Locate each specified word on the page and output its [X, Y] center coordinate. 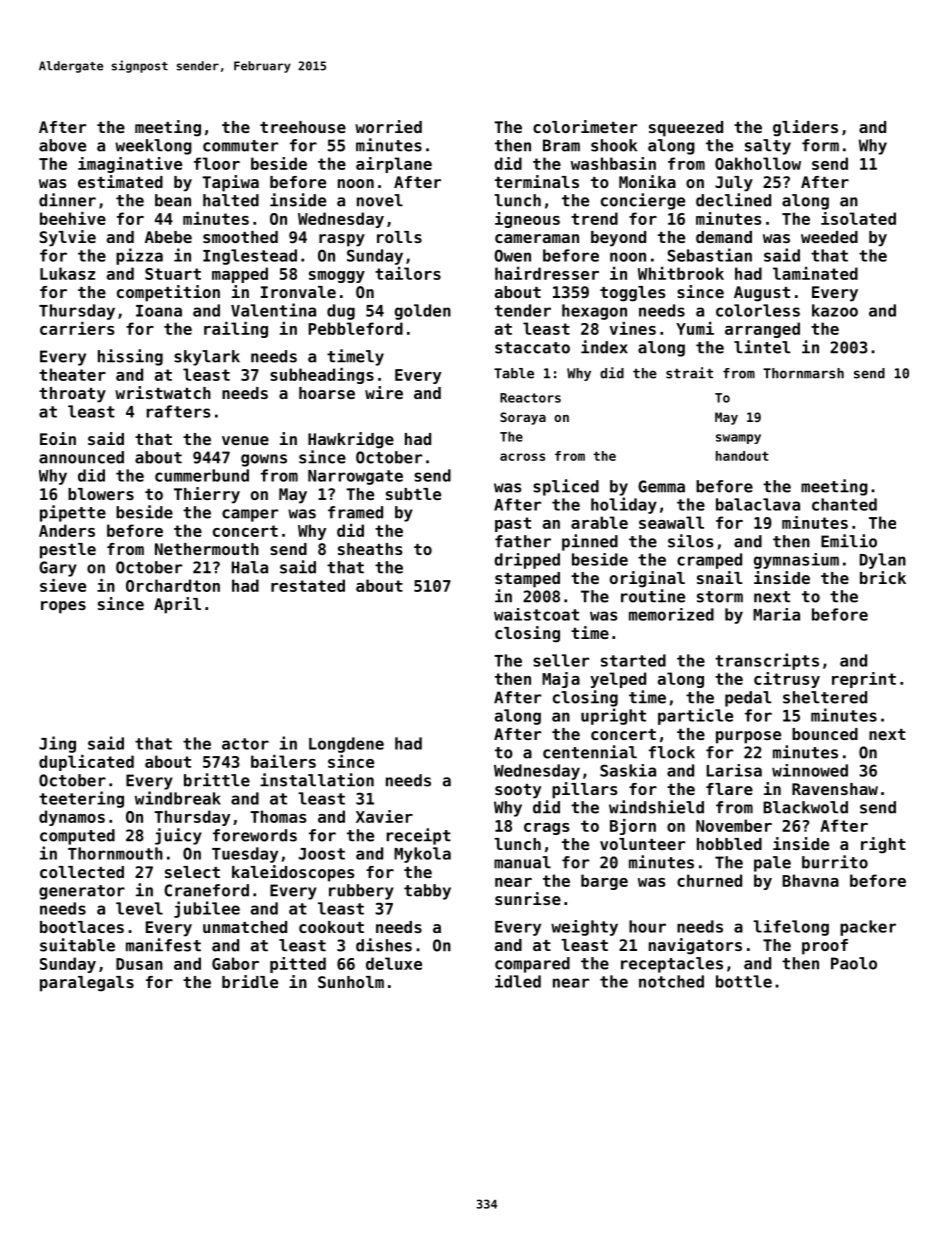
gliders [805, 128]
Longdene [346, 745]
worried [388, 126]
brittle [217, 780]
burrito [835, 862]
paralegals [87, 984]
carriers [77, 328]
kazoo [835, 310]
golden [423, 312]
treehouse [303, 127]
